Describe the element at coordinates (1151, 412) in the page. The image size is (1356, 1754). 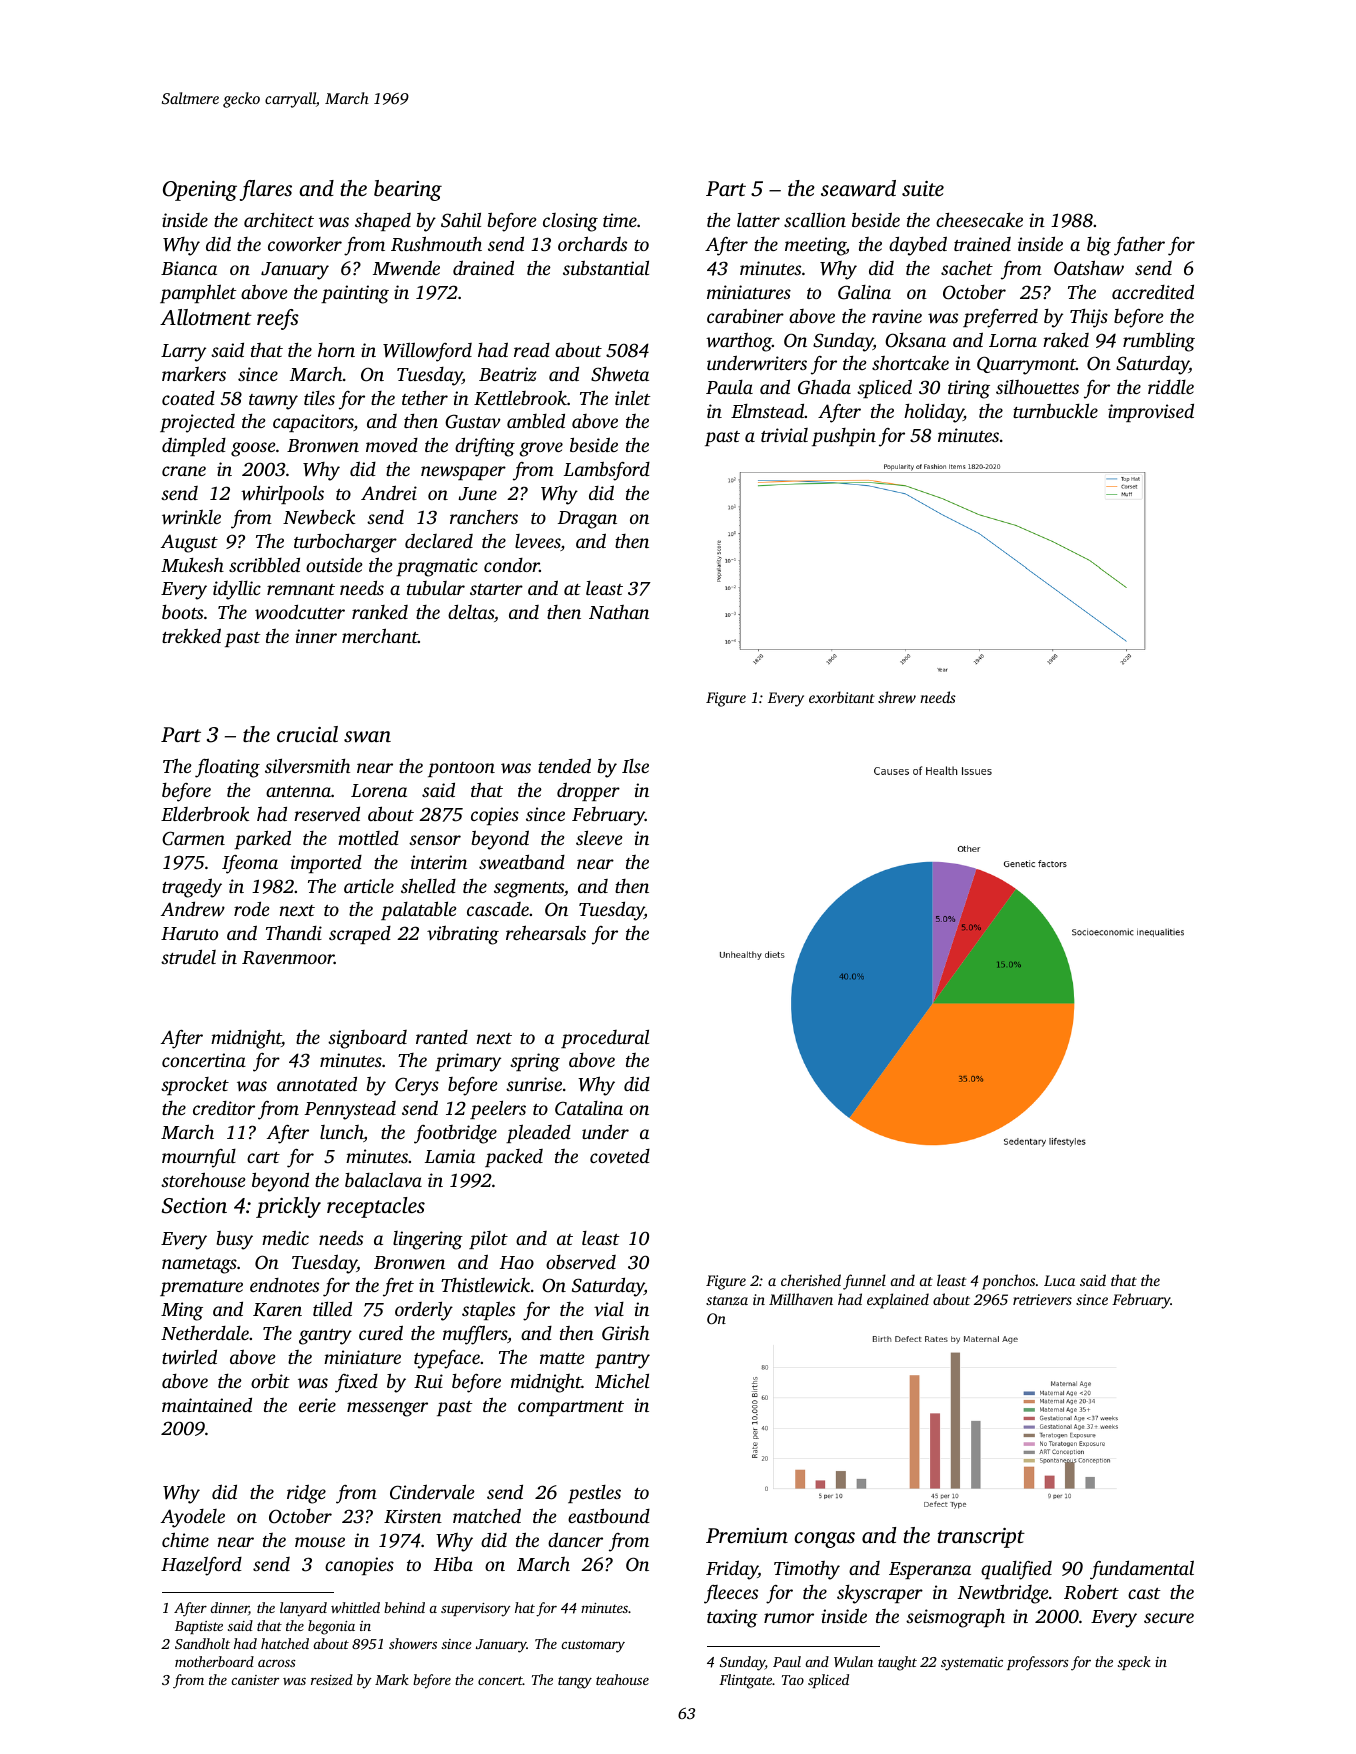
I see `improvised` at that location.
